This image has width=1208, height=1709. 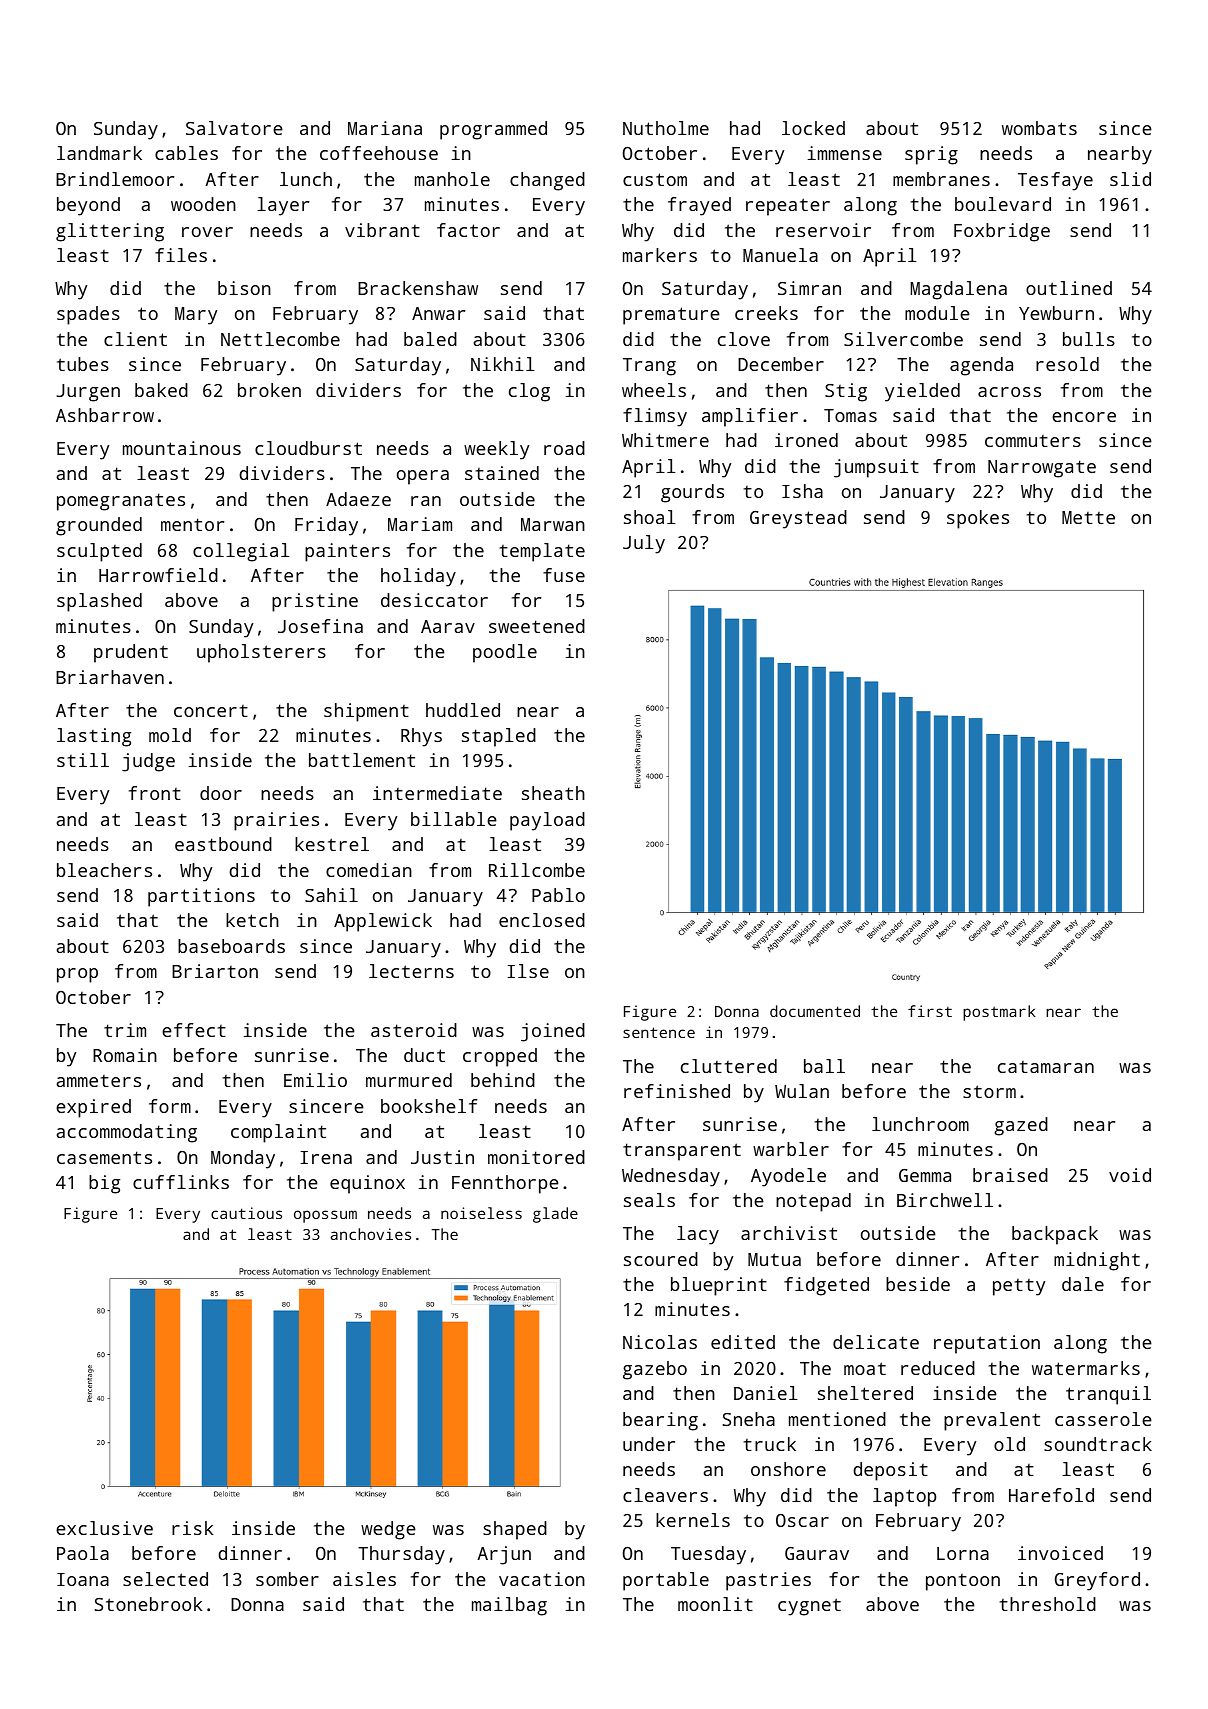 I want to click on stained, so click(x=502, y=473).
